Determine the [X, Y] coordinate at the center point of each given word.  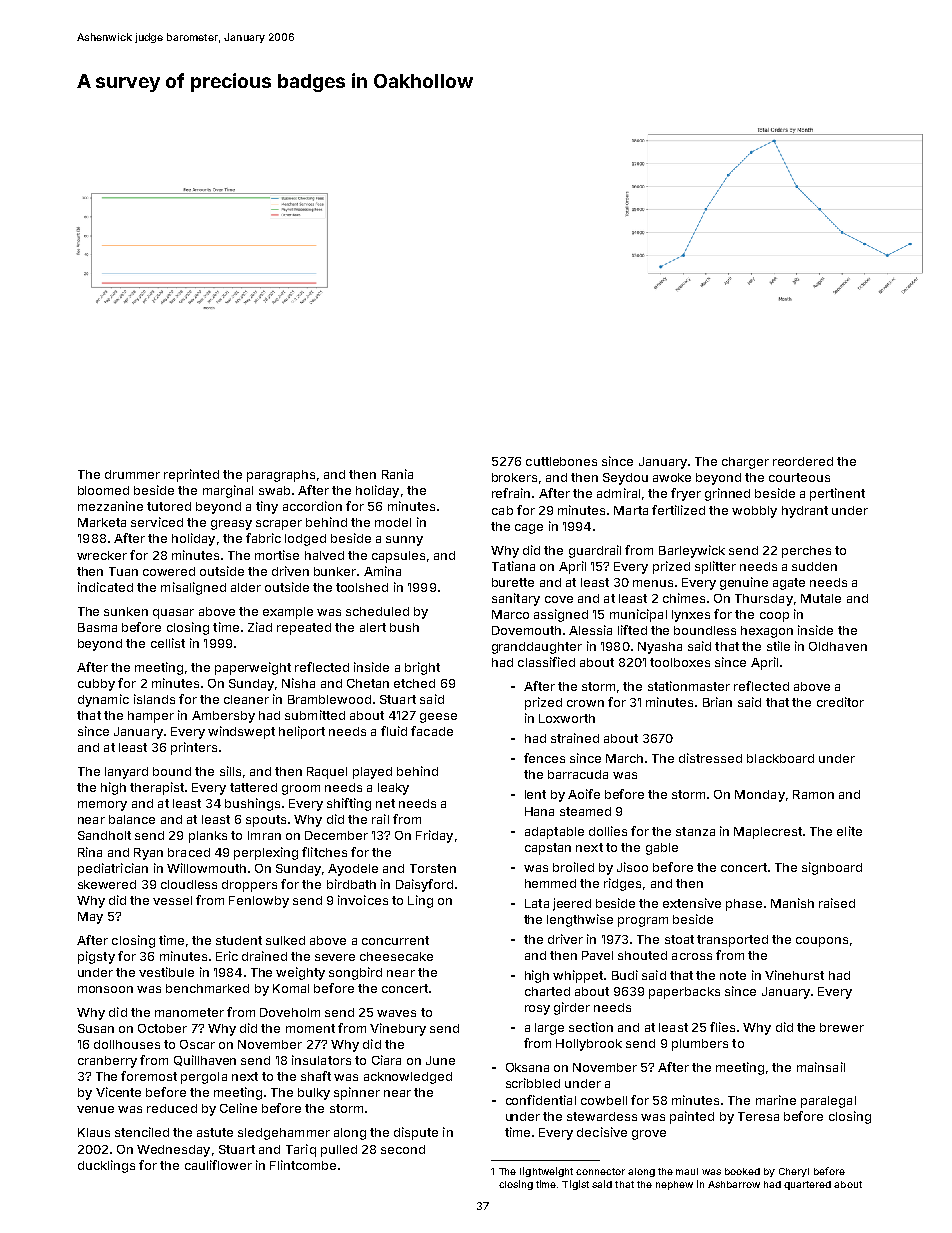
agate [789, 584]
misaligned [193, 588]
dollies [608, 831]
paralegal [828, 1102]
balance [132, 819]
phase [744, 905]
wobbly [754, 512]
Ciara [386, 1060]
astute [215, 1132]
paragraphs [281, 476]
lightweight [546, 1172]
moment [310, 1028]
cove [559, 599]
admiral [618, 493]
